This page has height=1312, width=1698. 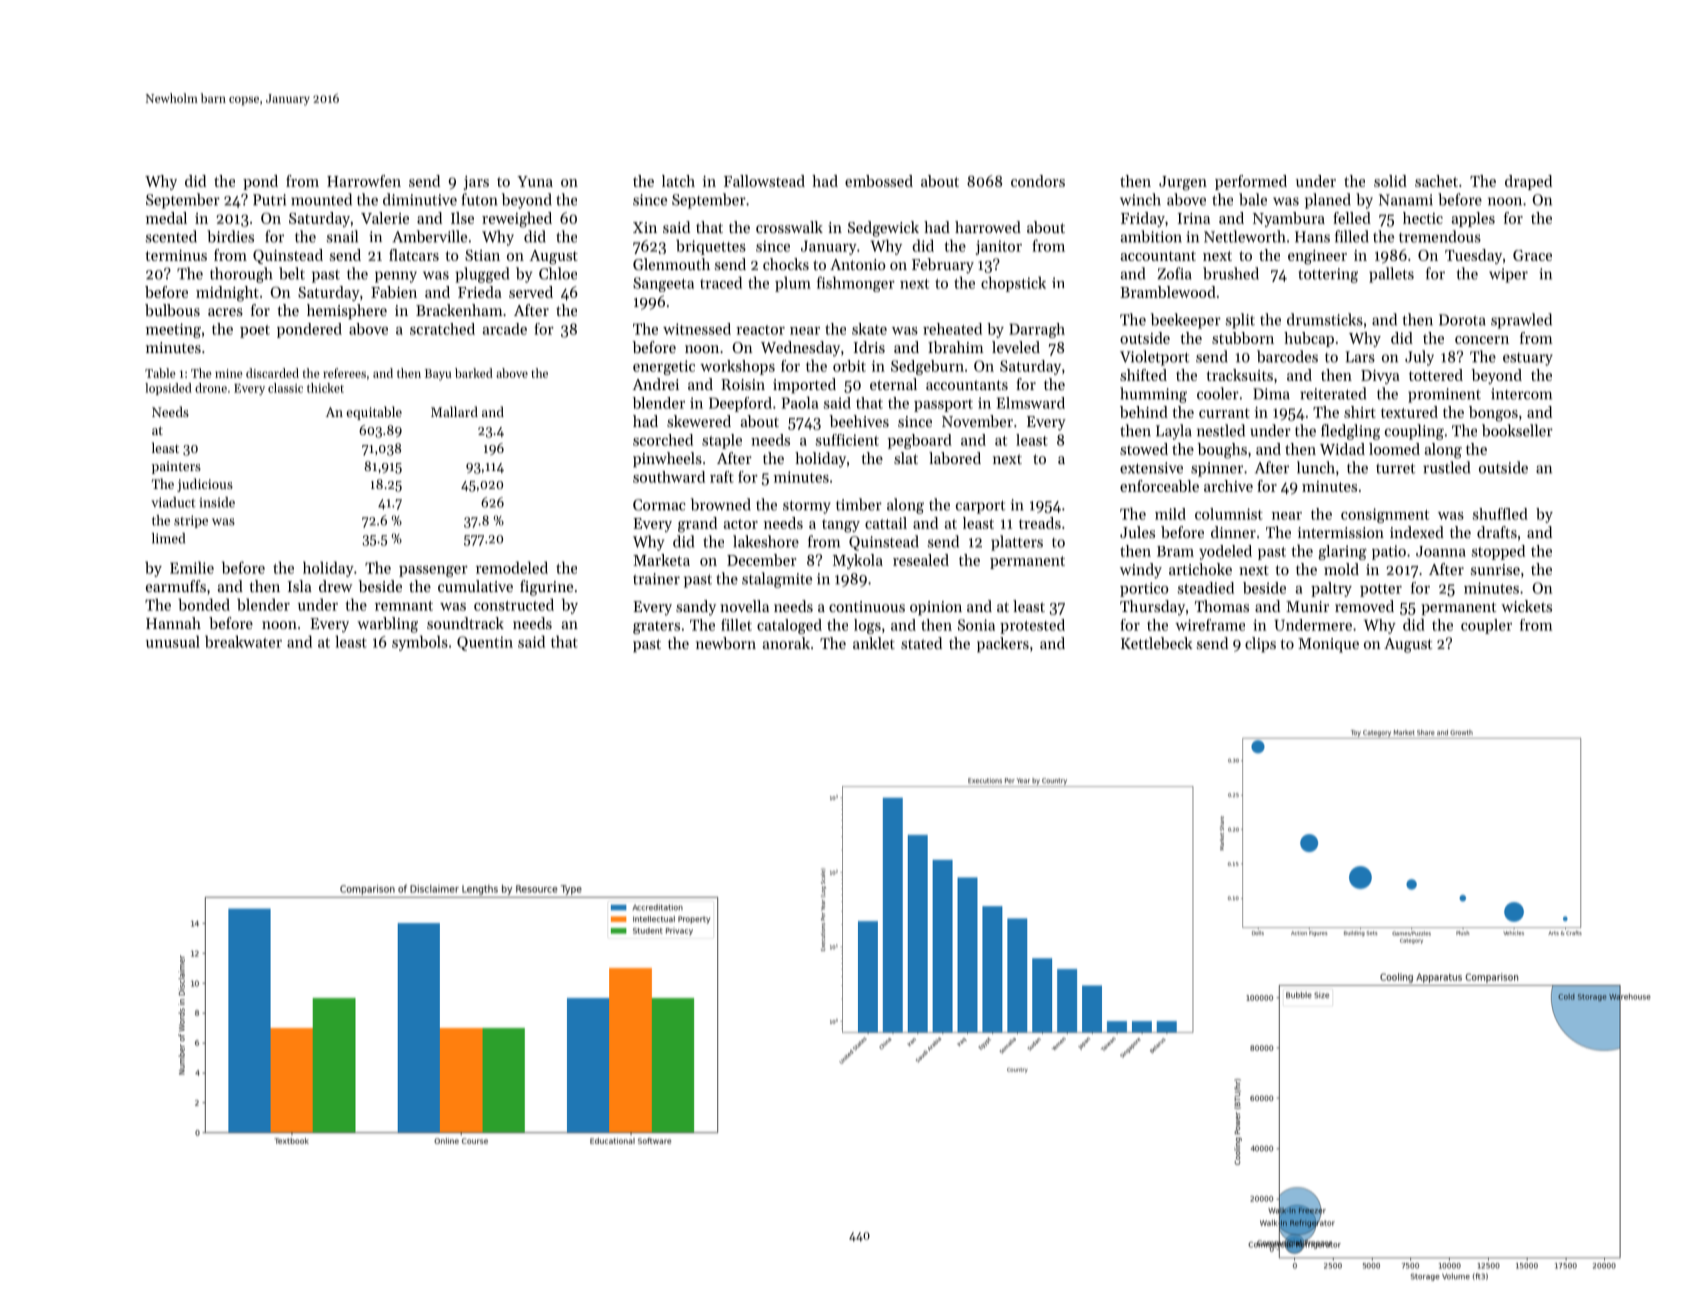 What do you see at coordinates (999, 247) in the page?
I see `janitor` at bounding box center [999, 247].
